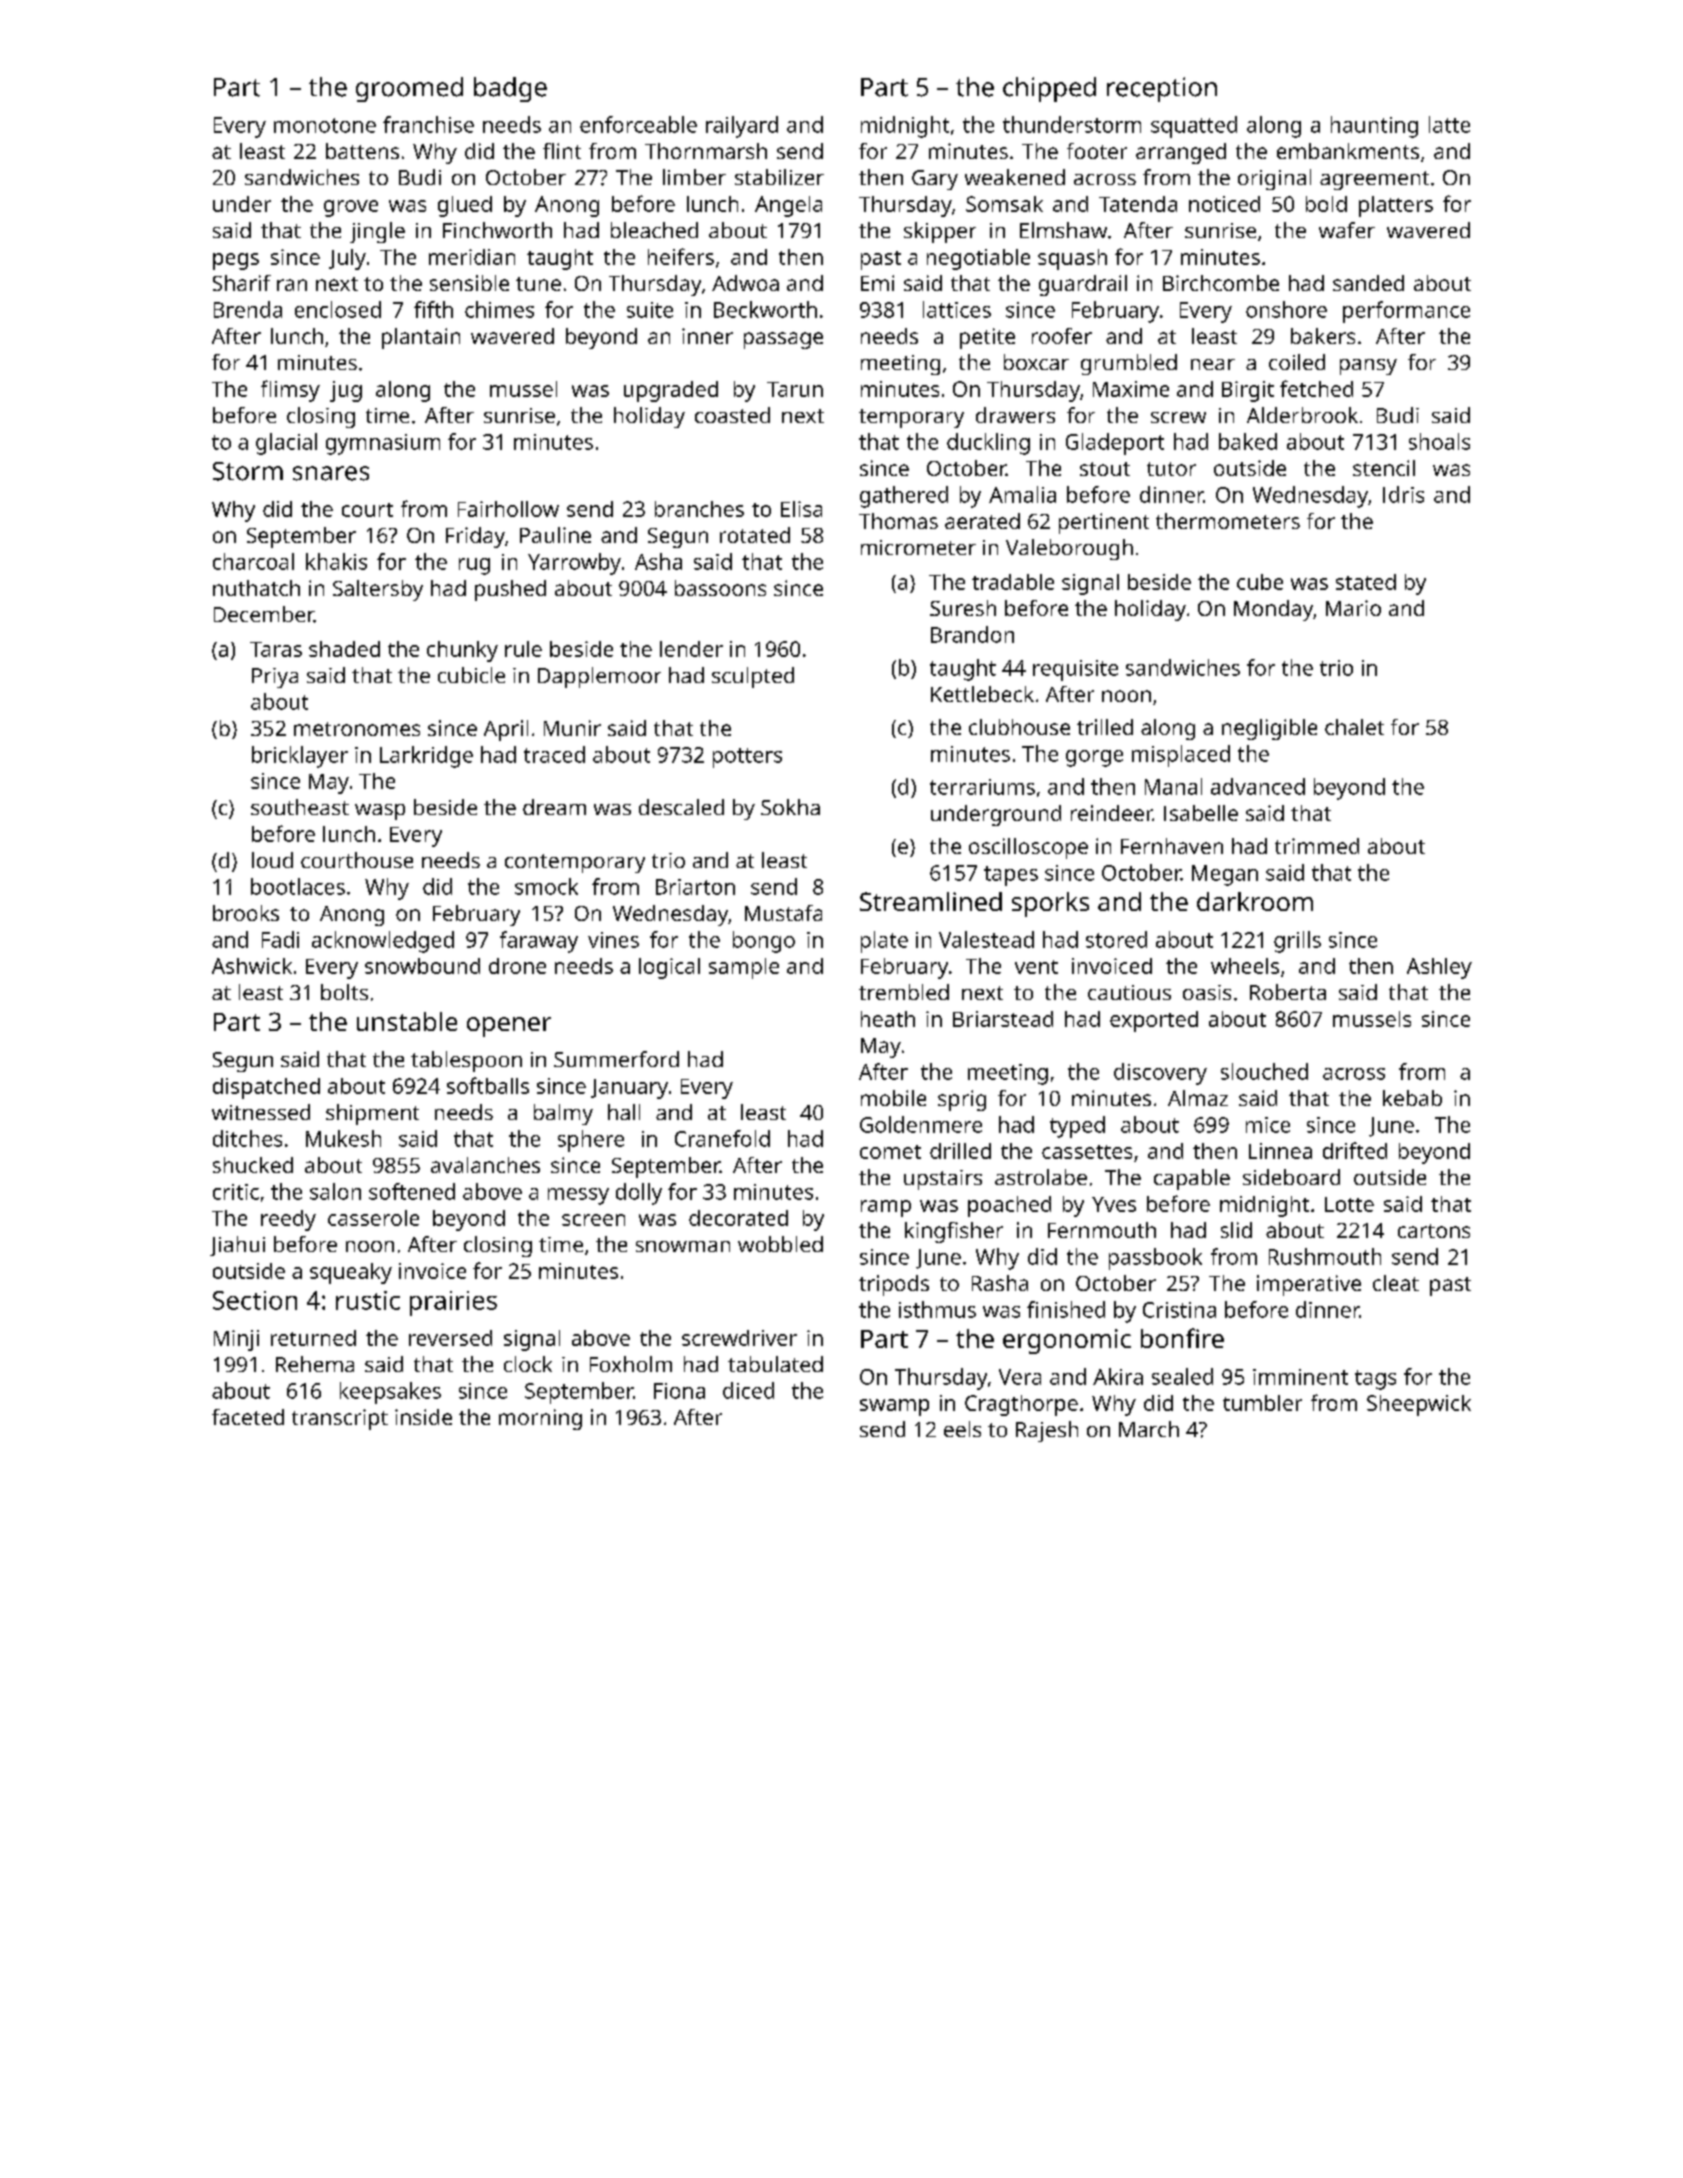  What do you see at coordinates (1049, 89) in the screenshot?
I see `chipped` at bounding box center [1049, 89].
